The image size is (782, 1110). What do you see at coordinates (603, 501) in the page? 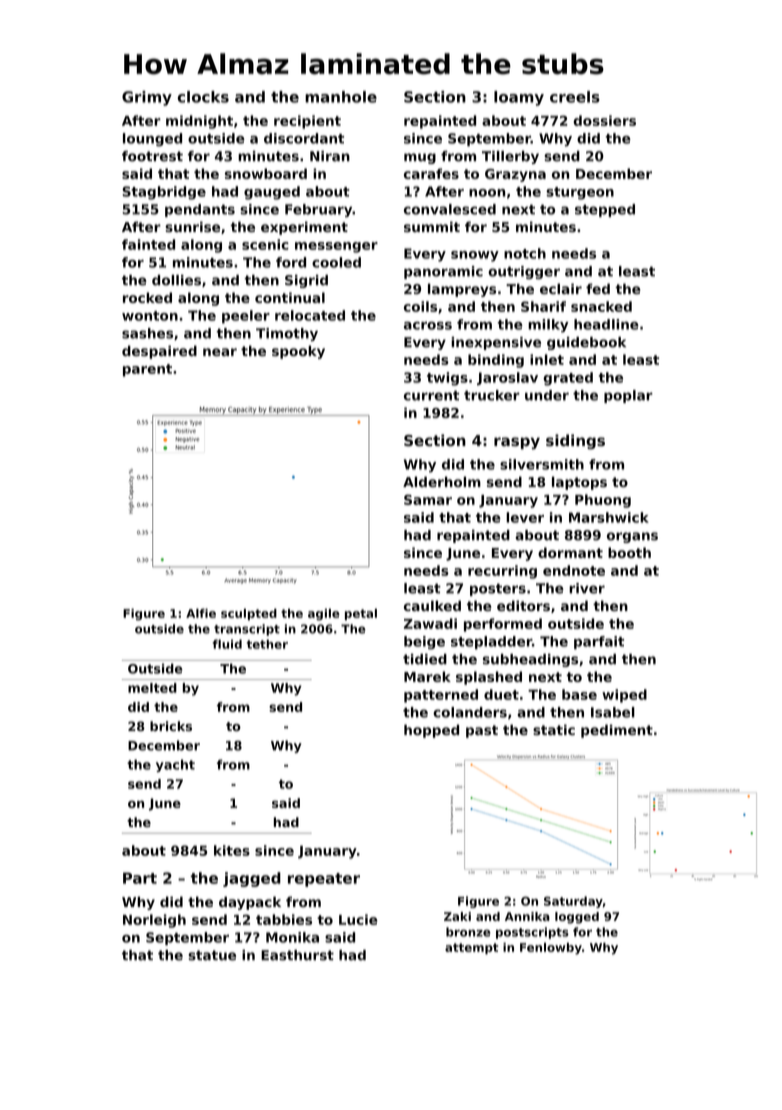
I see `Phuong` at bounding box center [603, 501].
